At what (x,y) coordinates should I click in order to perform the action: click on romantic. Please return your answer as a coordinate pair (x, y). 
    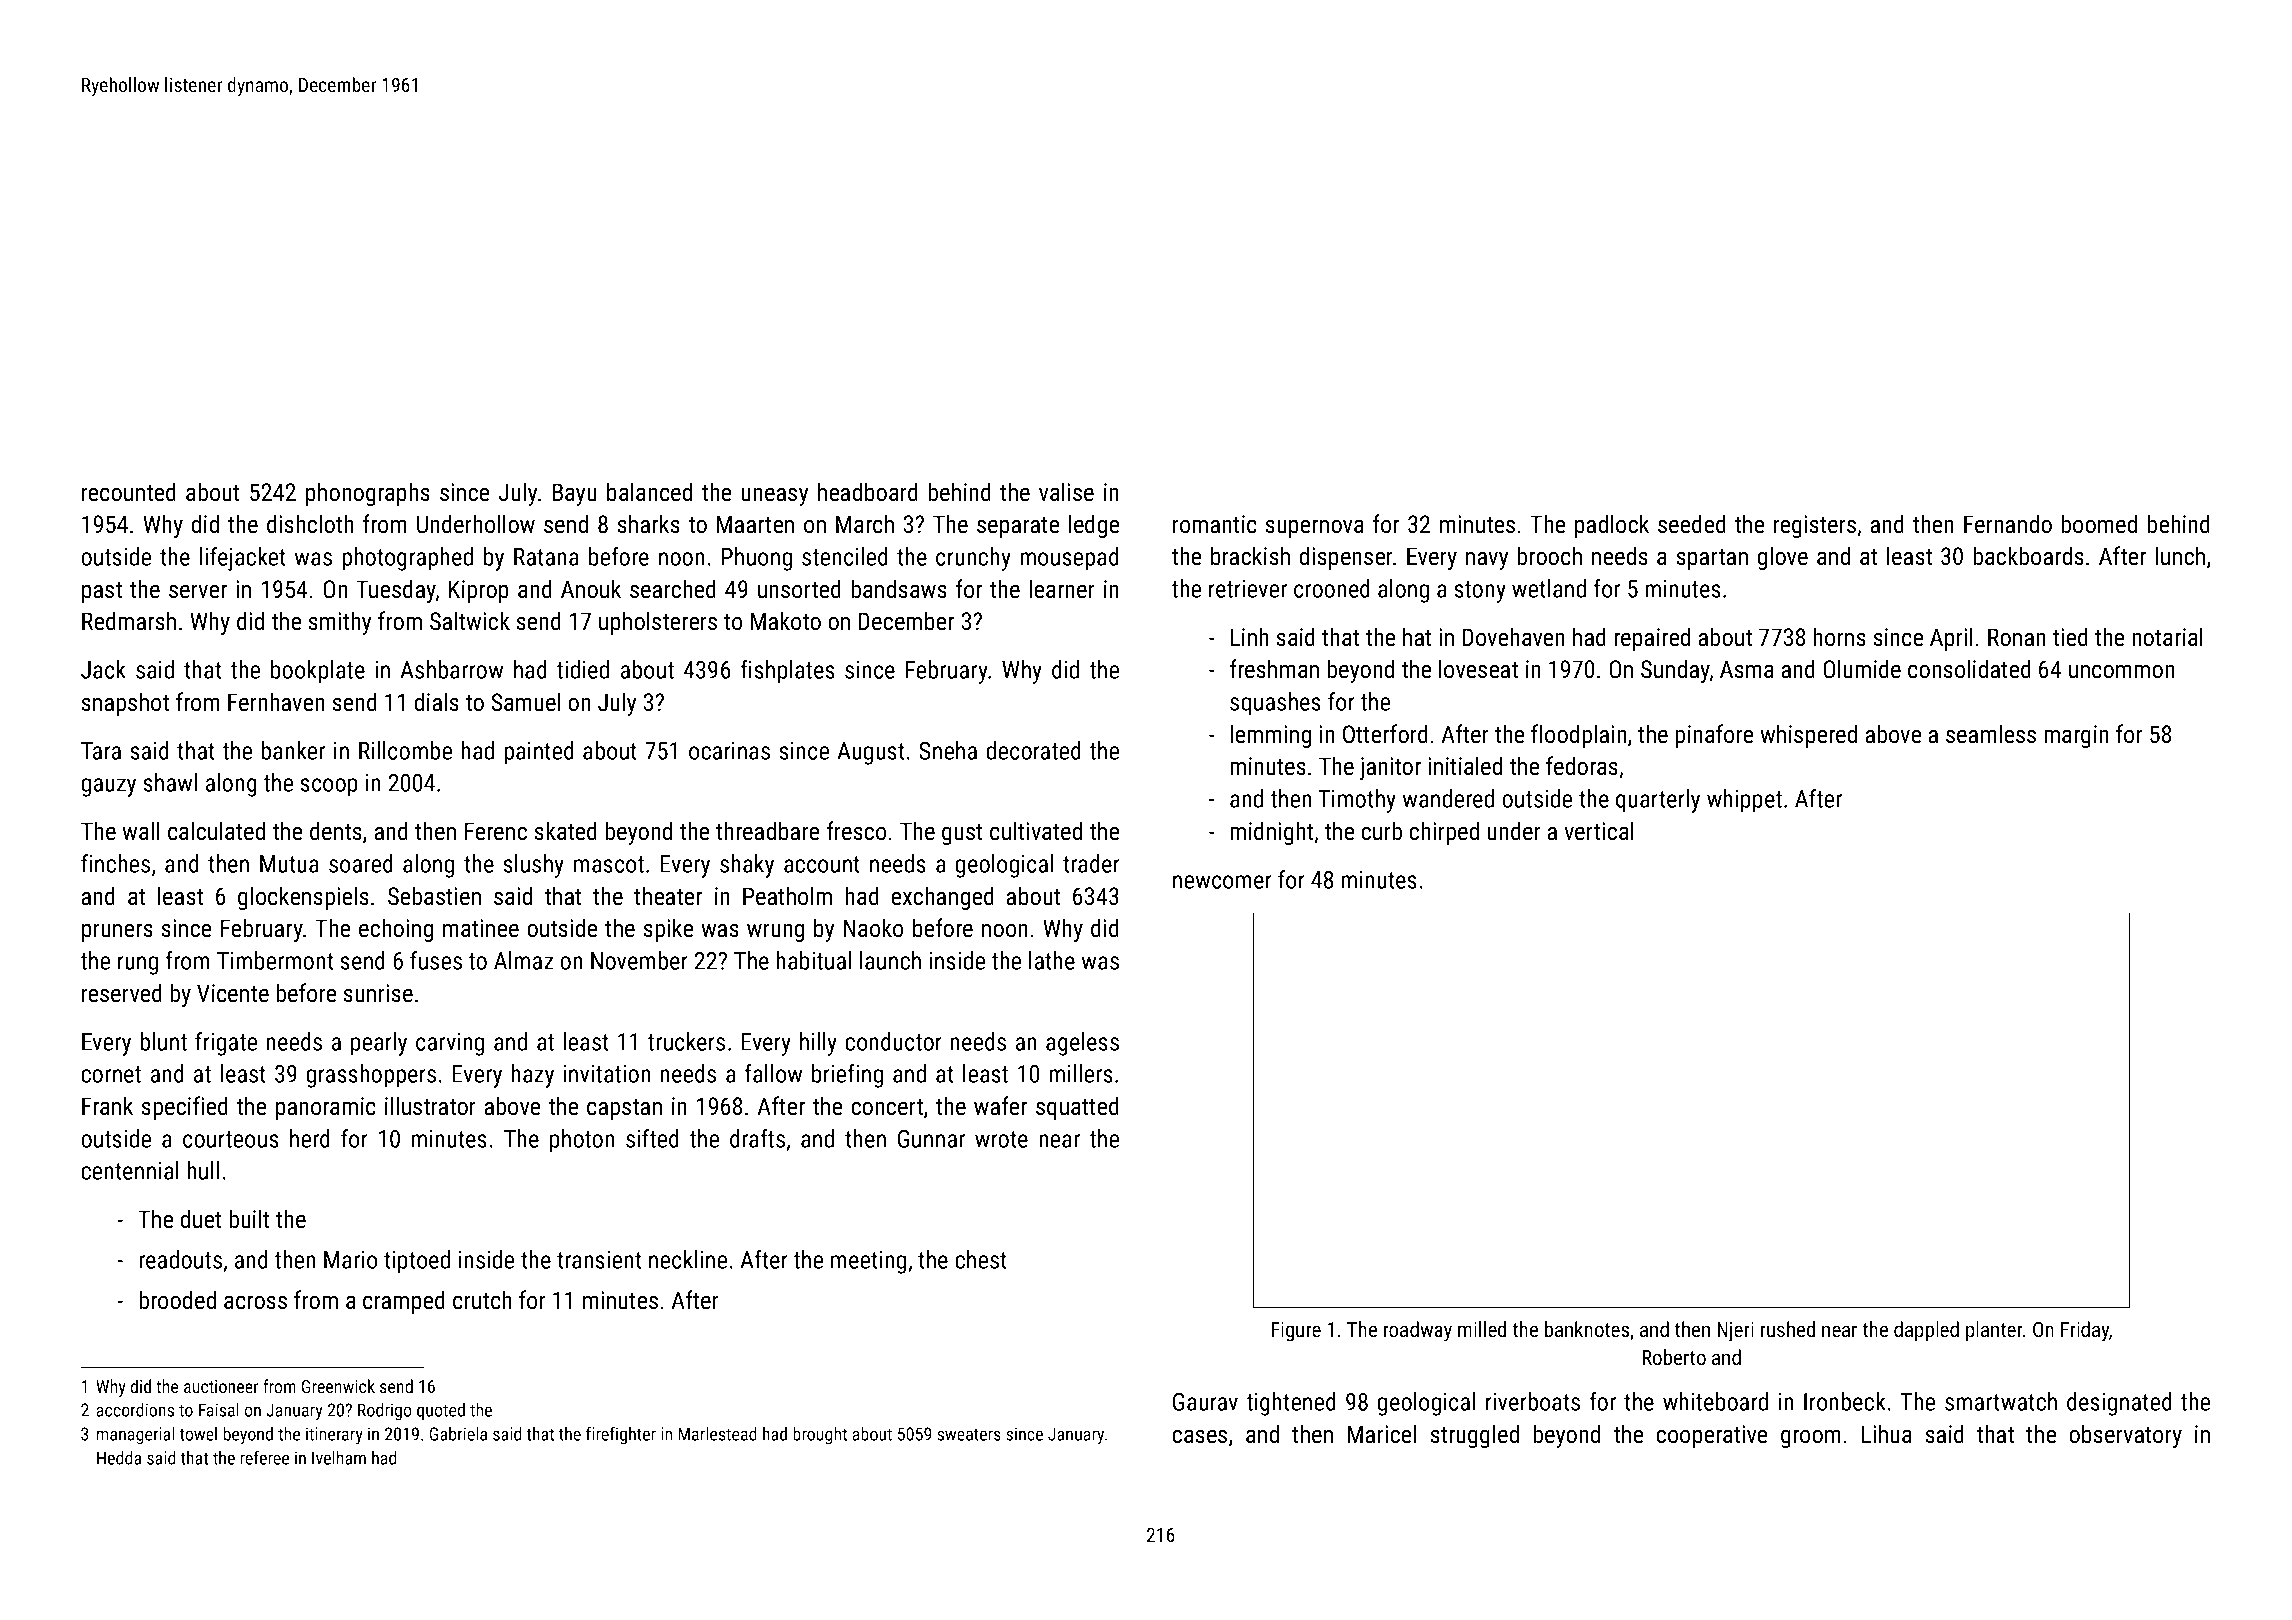
    Looking at the image, I should click on (1215, 524).
